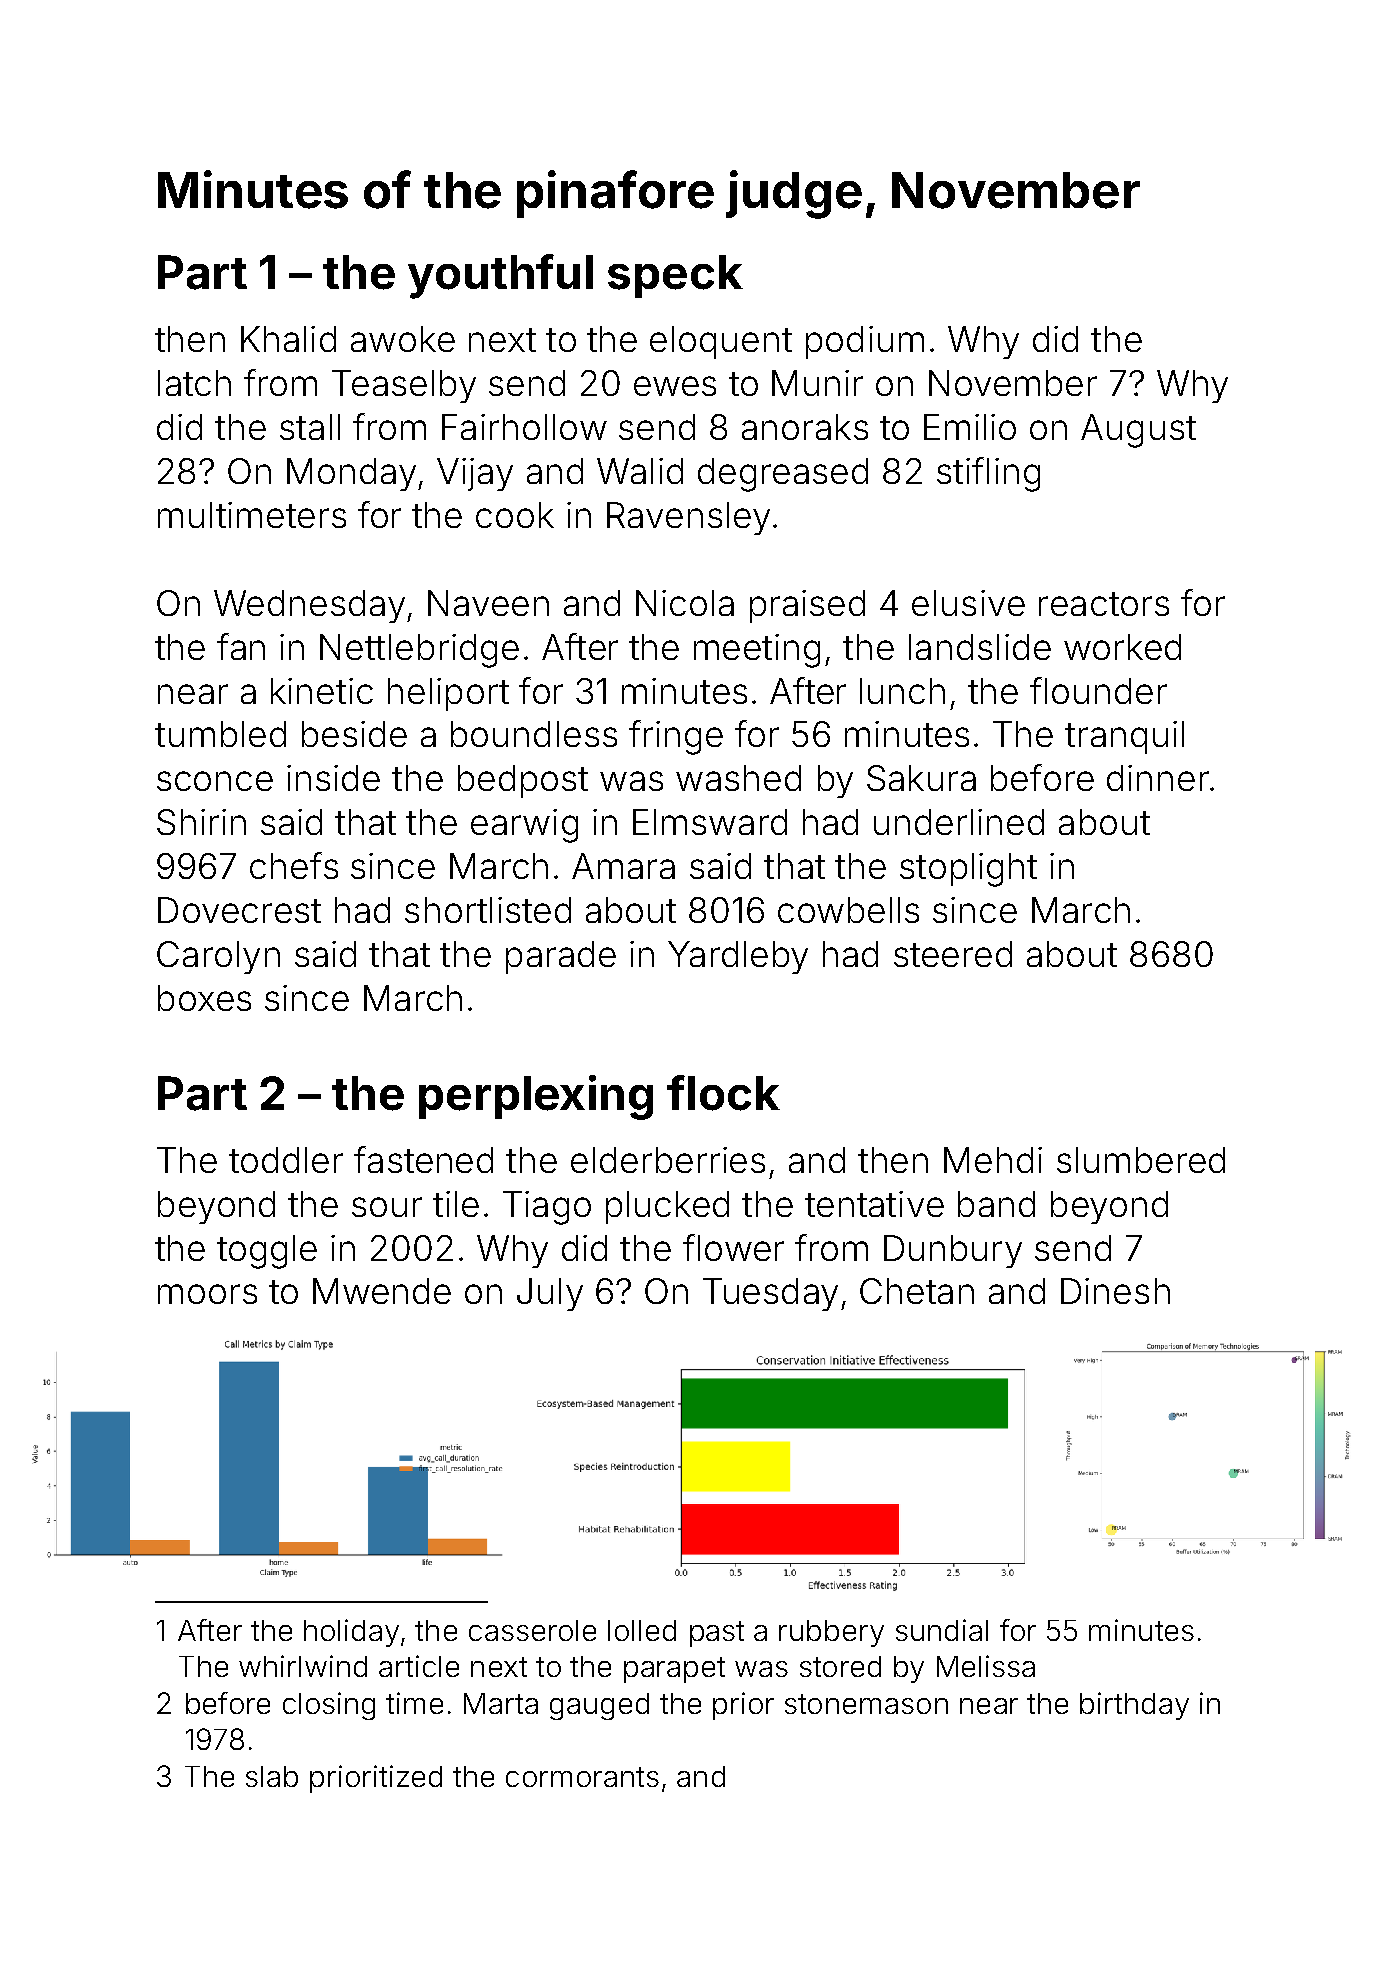 This screenshot has width=1386, height=1969. I want to click on lunch, so click(902, 691).
